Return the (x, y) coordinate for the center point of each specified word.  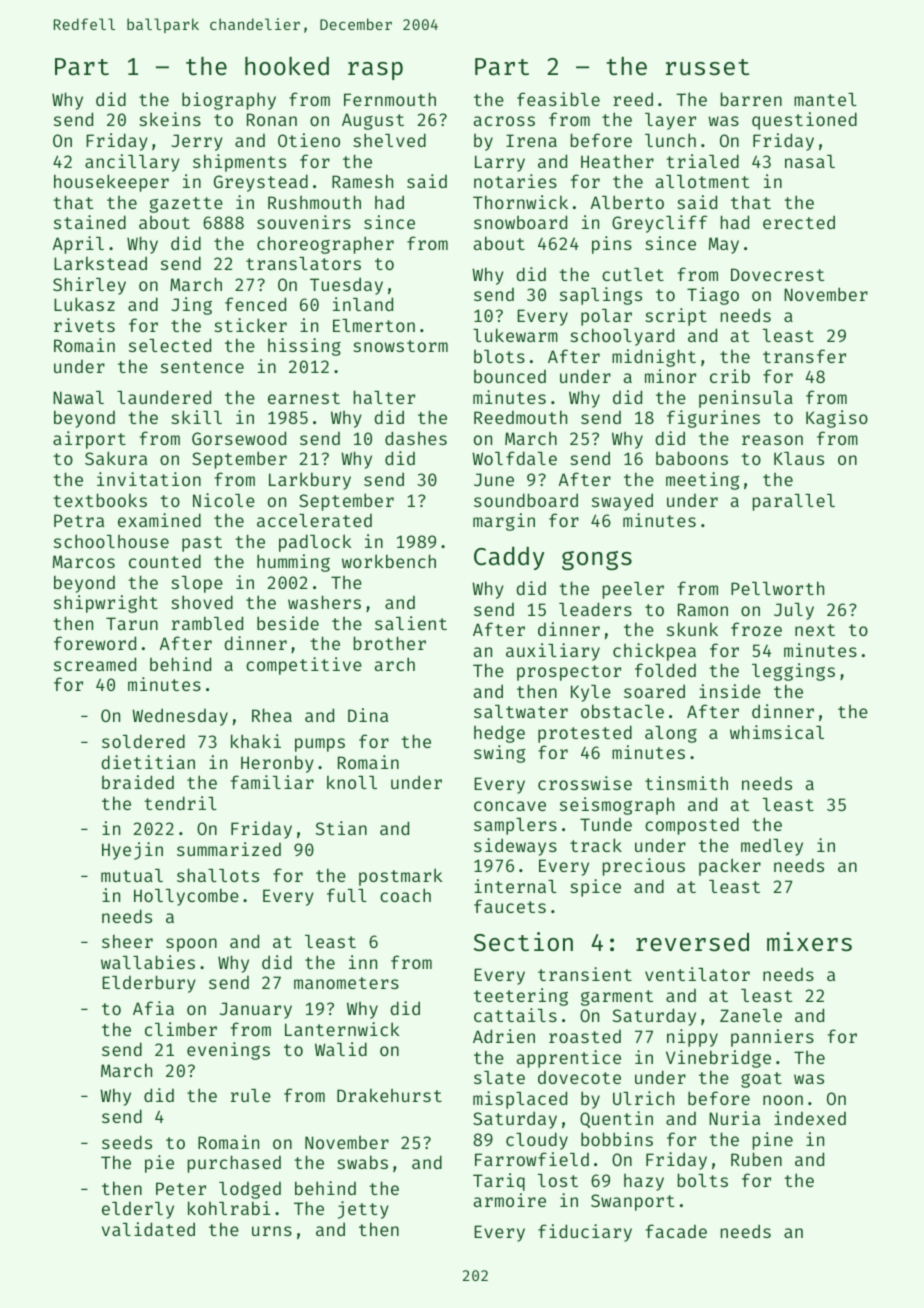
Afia (153, 1008)
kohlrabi (229, 1208)
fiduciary (585, 1233)
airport (89, 440)
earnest (304, 398)
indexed (810, 1118)
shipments (239, 163)
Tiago (713, 296)
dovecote (579, 1077)
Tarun (132, 623)
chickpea (654, 652)
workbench (389, 561)
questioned (804, 121)
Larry (500, 163)
